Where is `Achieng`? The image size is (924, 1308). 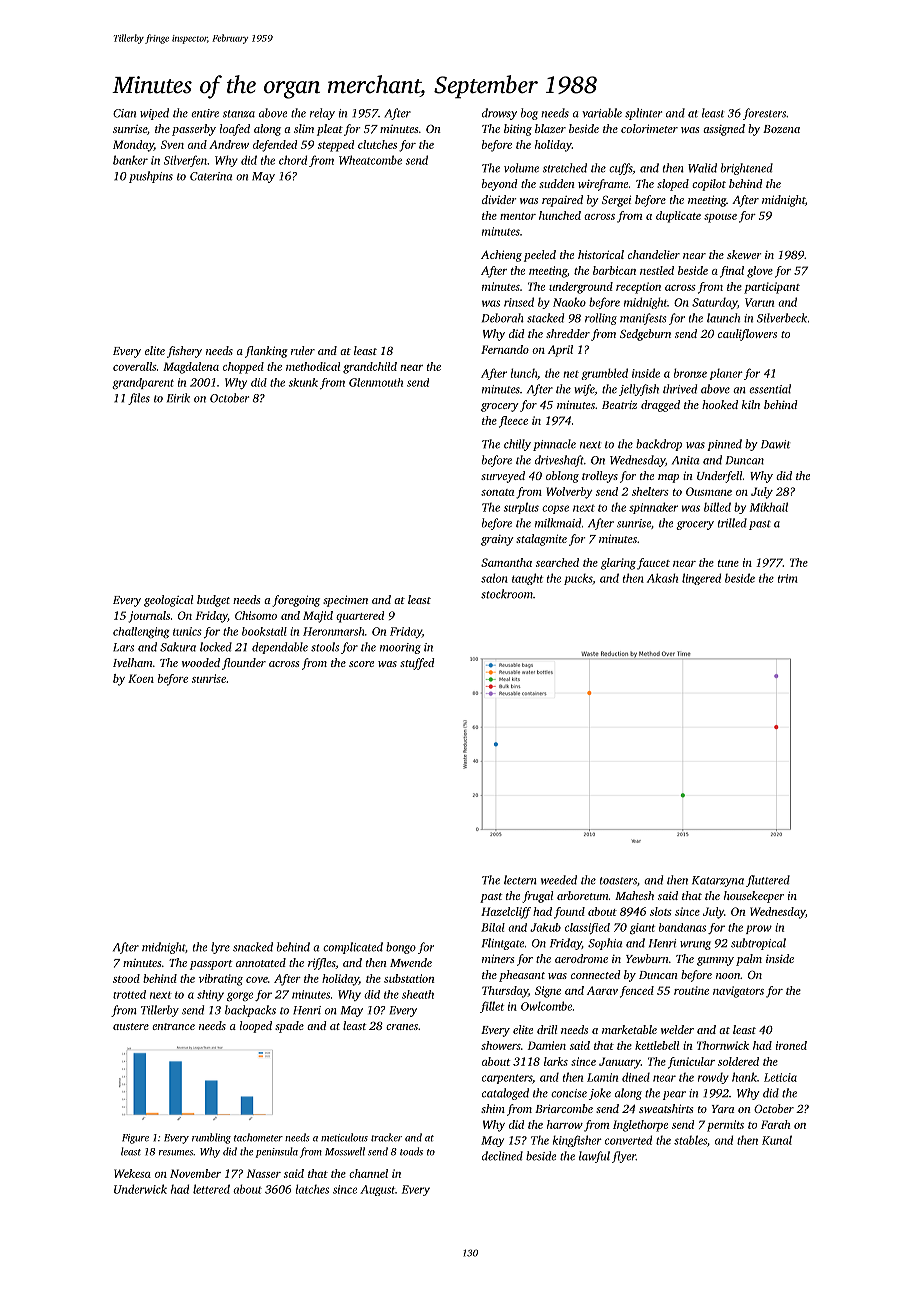 Achieng is located at coordinates (501, 256).
